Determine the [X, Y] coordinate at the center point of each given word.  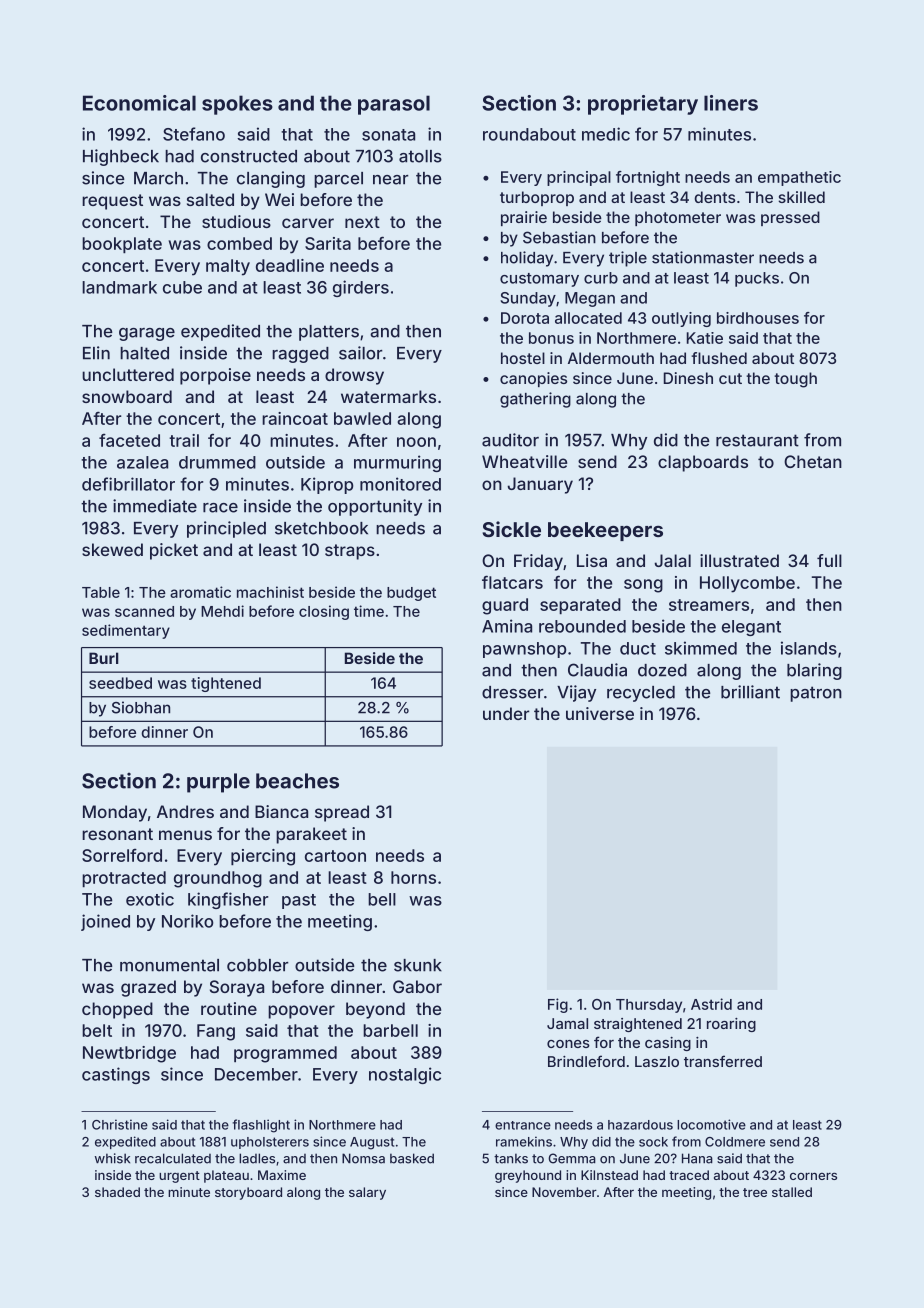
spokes [237, 105]
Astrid [711, 1004]
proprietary [643, 105]
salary [367, 1193]
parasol [394, 105]
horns [413, 877]
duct [638, 648]
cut [730, 378]
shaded [117, 1192]
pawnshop [524, 650]
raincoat [295, 418]
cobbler [258, 965]
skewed [112, 549]
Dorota [525, 318]
